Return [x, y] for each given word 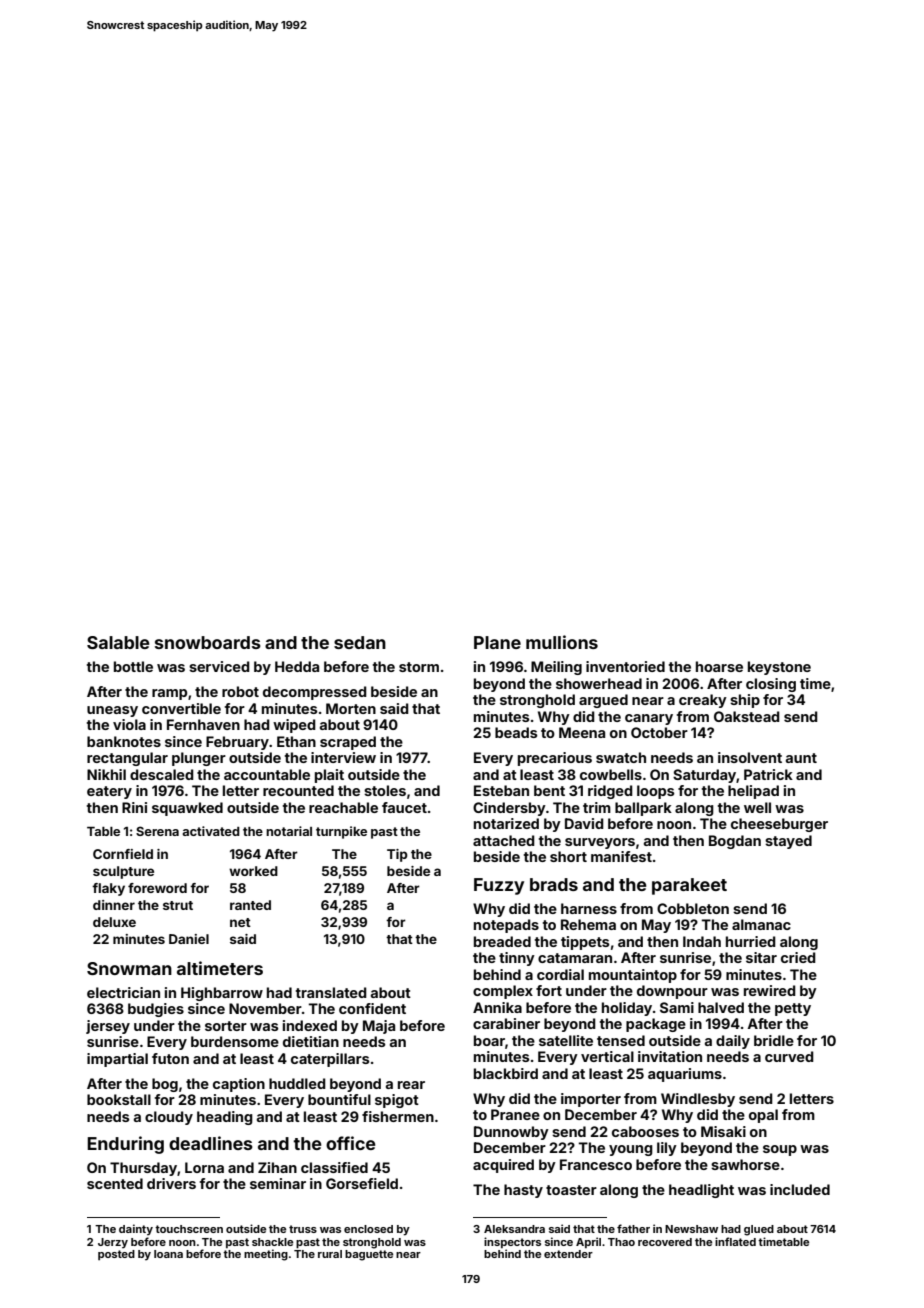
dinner [114, 905]
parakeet [689, 886]
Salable [118, 642]
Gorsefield [362, 1183]
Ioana [168, 1254]
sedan [360, 642]
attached [504, 840]
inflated [735, 1241]
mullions [562, 642]
